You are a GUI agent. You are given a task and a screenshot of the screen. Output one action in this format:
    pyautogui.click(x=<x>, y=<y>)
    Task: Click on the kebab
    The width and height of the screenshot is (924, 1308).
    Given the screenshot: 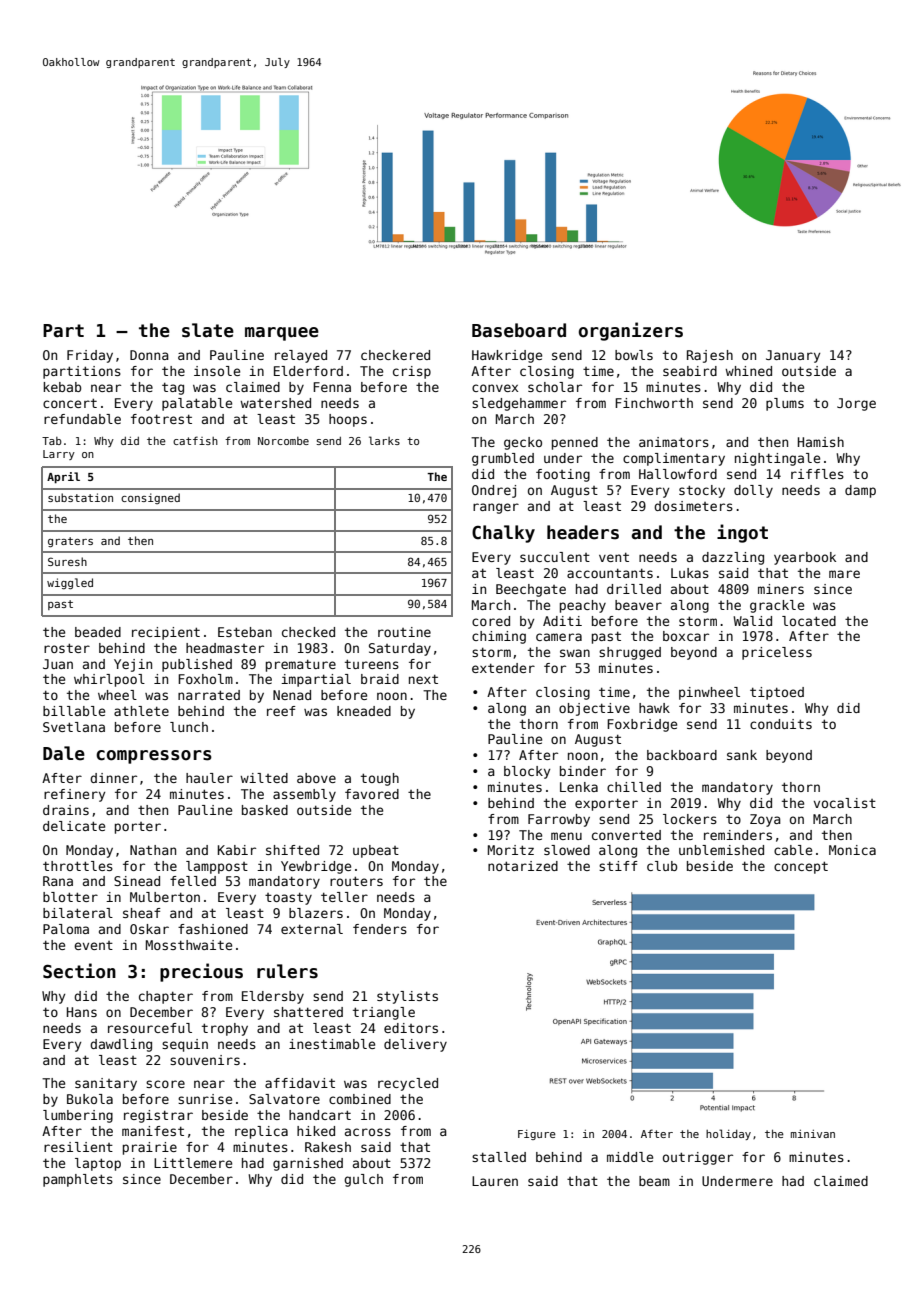 What is the action you would take?
    pyautogui.click(x=62, y=387)
